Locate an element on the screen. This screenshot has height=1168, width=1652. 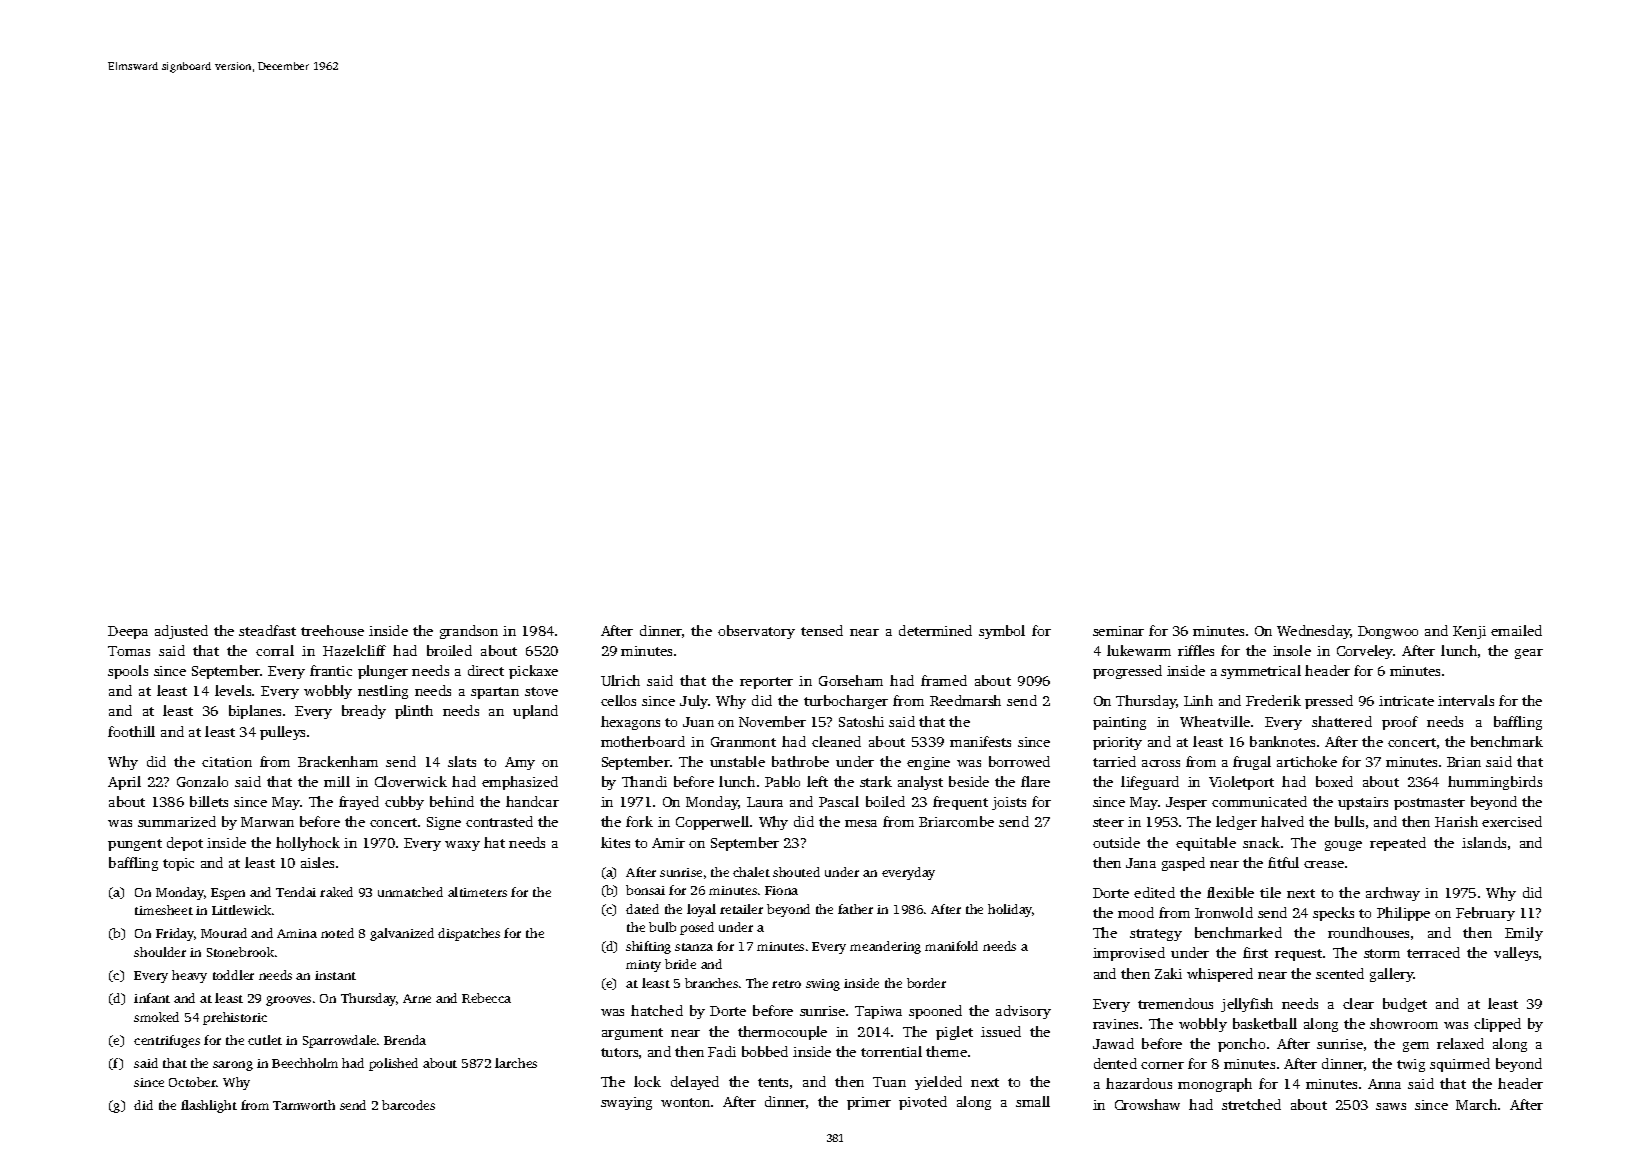
Juan is located at coordinates (698, 722).
